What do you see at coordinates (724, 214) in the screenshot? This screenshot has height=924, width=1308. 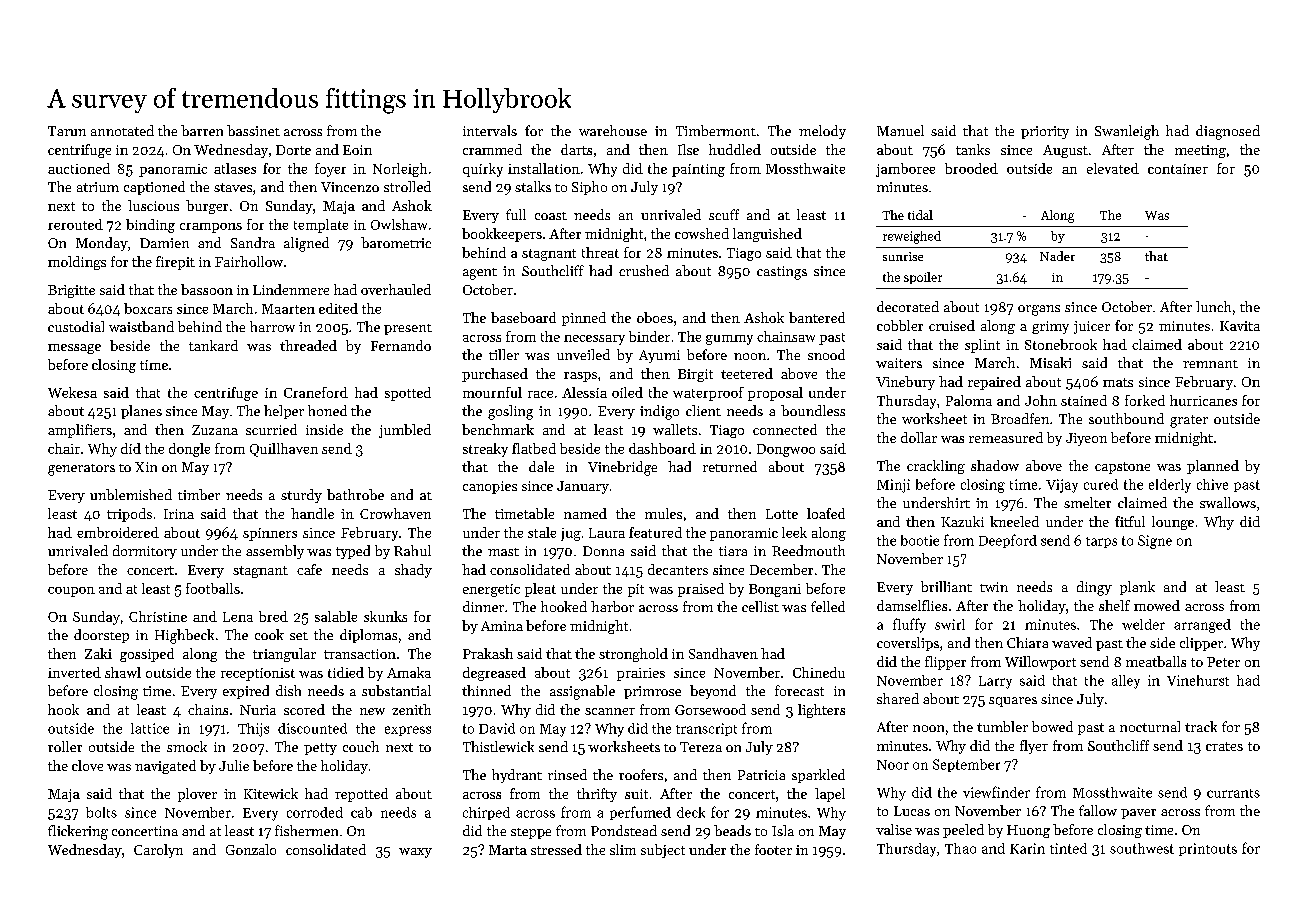 I see `scuff` at bounding box center [724, 214].
